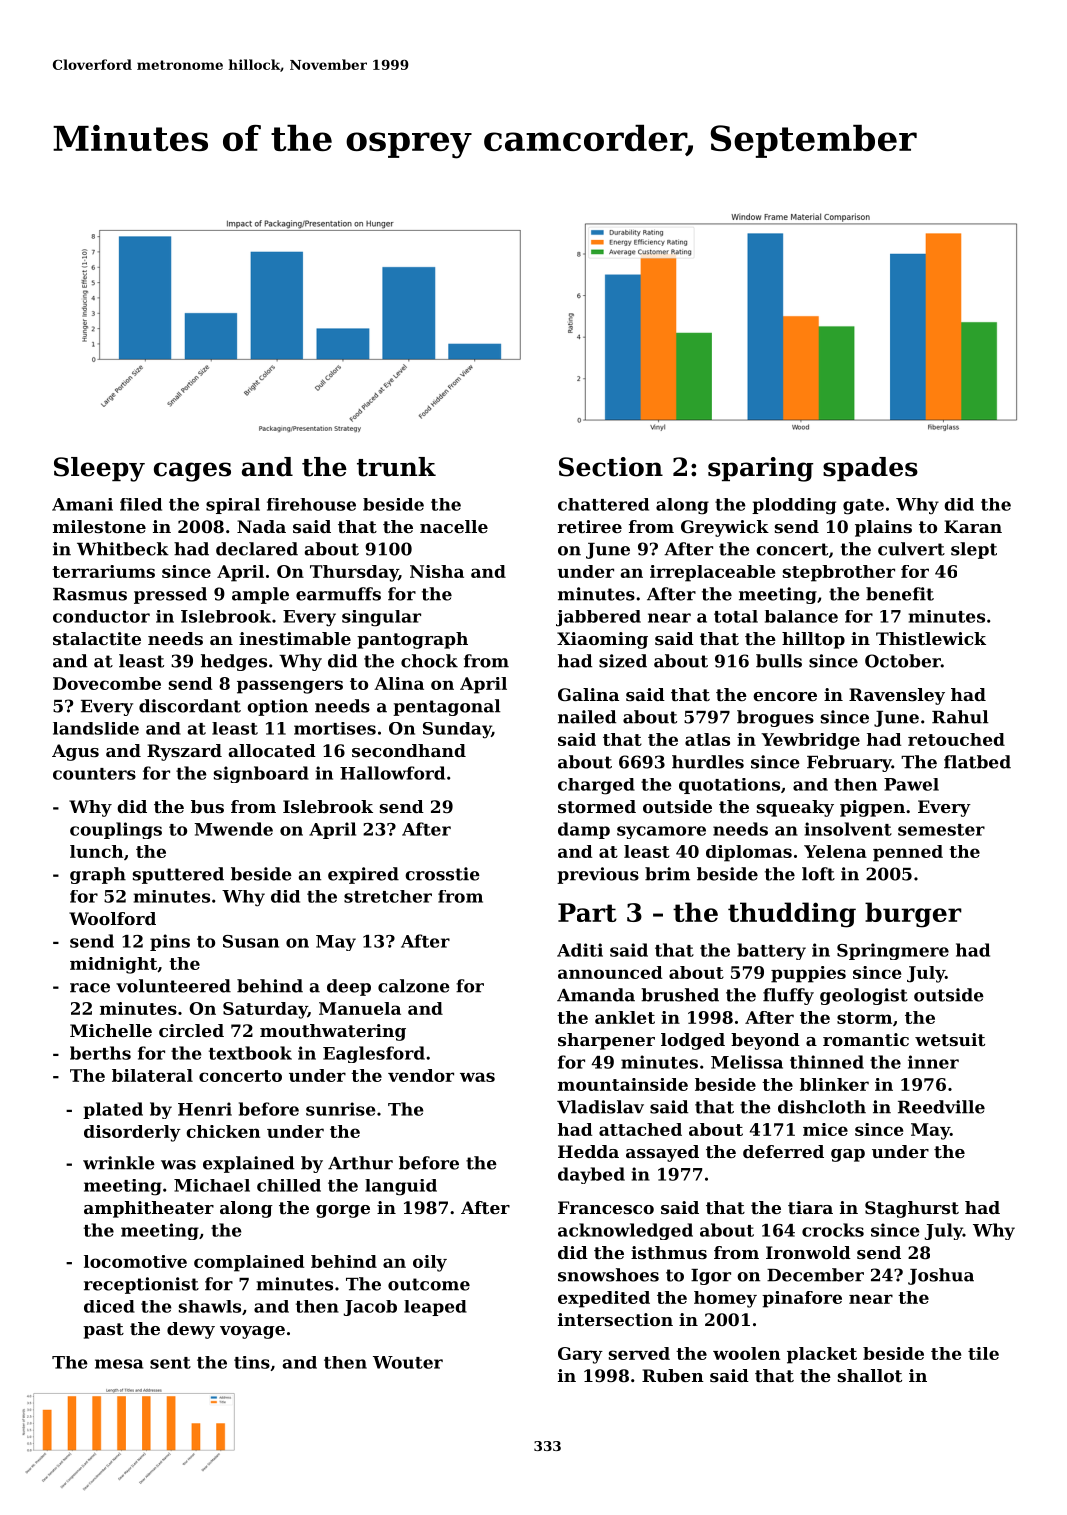  Describe the element at coordinates (99, 469) in the screenshot. I see `Sleepy` at that location.
